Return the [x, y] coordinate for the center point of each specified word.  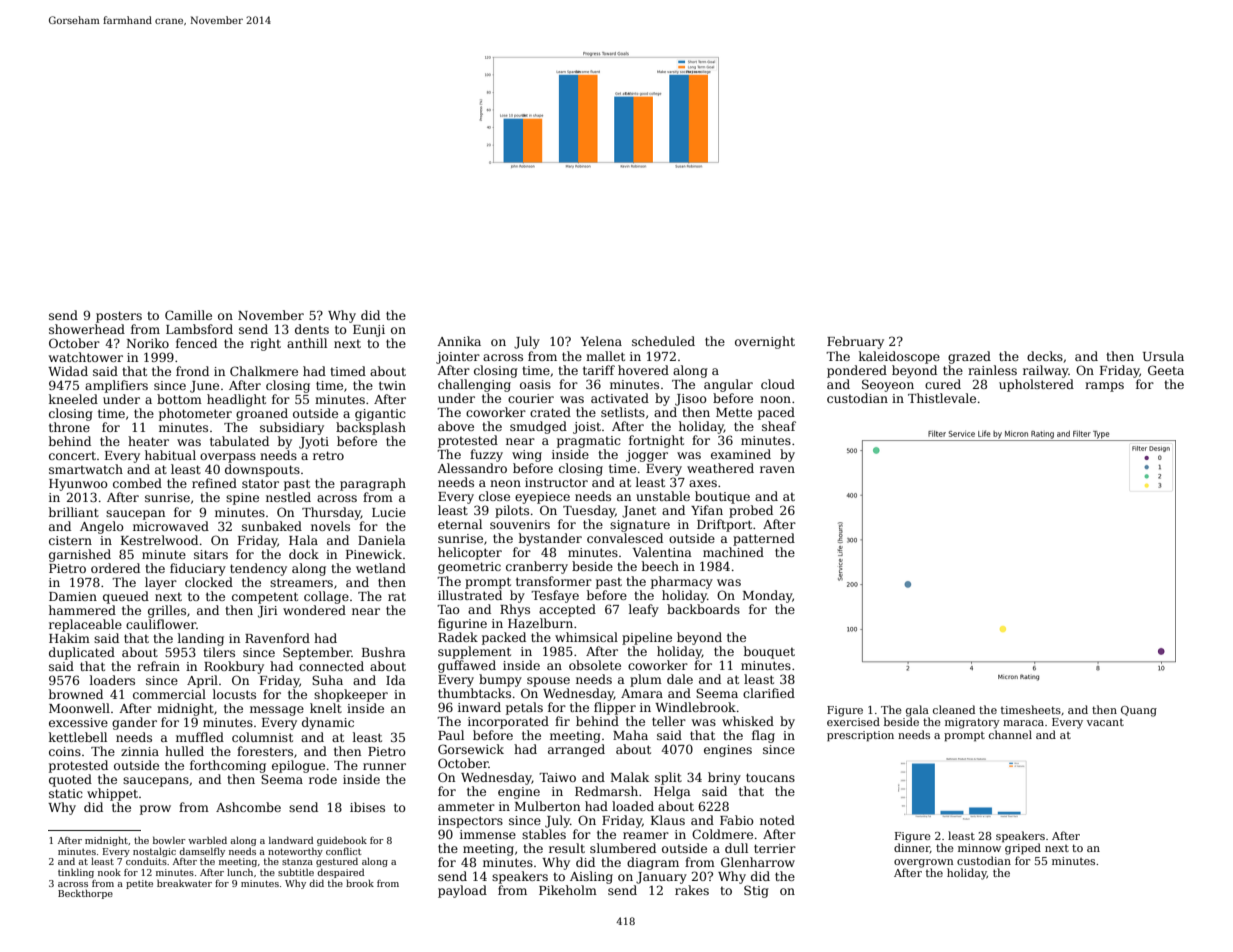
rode [323, 779]
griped [1023, 849]
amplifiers [116, 386]
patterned [764, 539]
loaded [633, 806]
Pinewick [374, 554]
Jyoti [314, 443]
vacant [1105, 722]
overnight [765, 342]
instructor [556, 482]
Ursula [1163, 356]
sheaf [779, 426]
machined [733, 552]
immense [488, 834]
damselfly [202, 852]
